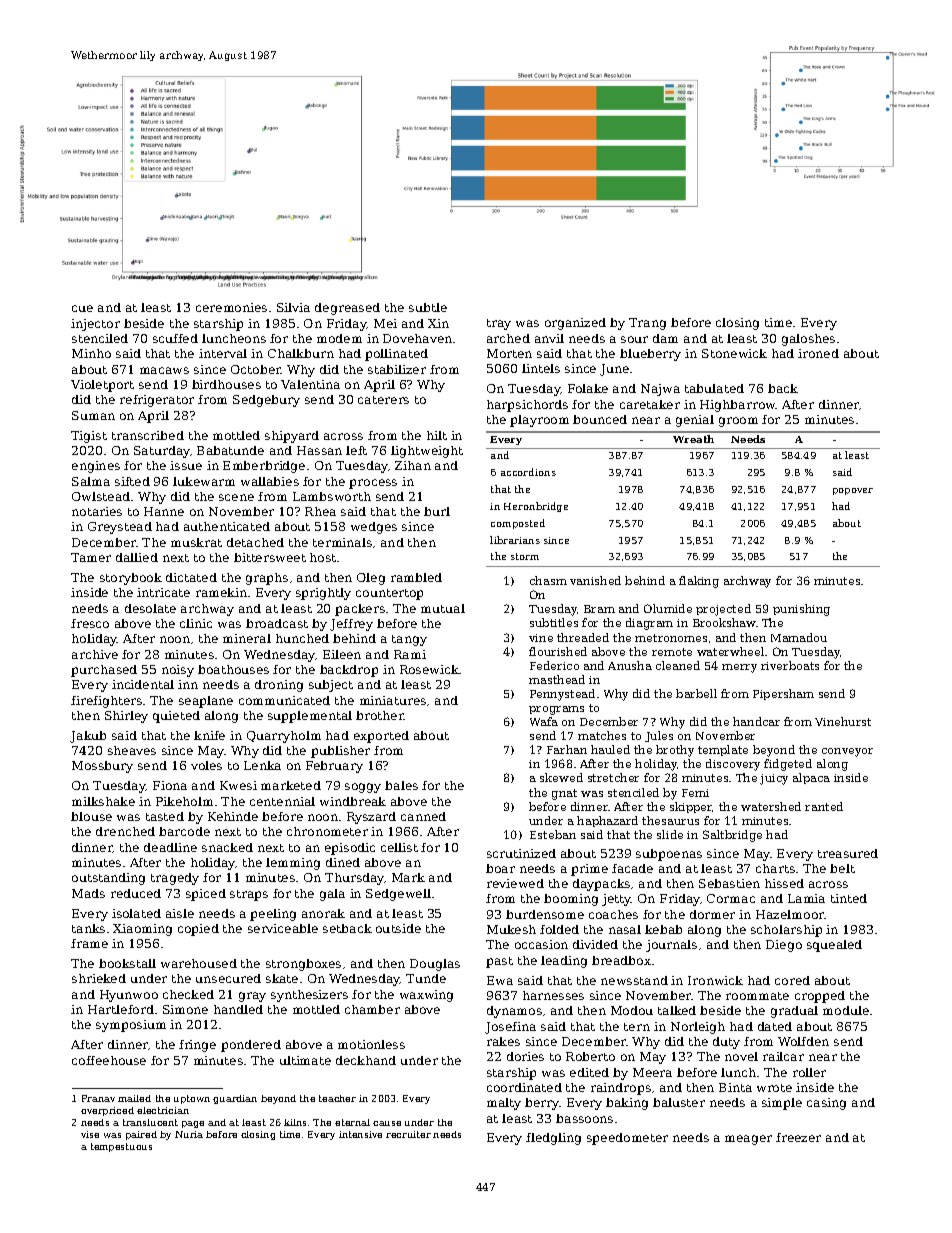 The width and height of the screenshot is (952, 1233). I want to click on intensive, so click(360, 1134).
